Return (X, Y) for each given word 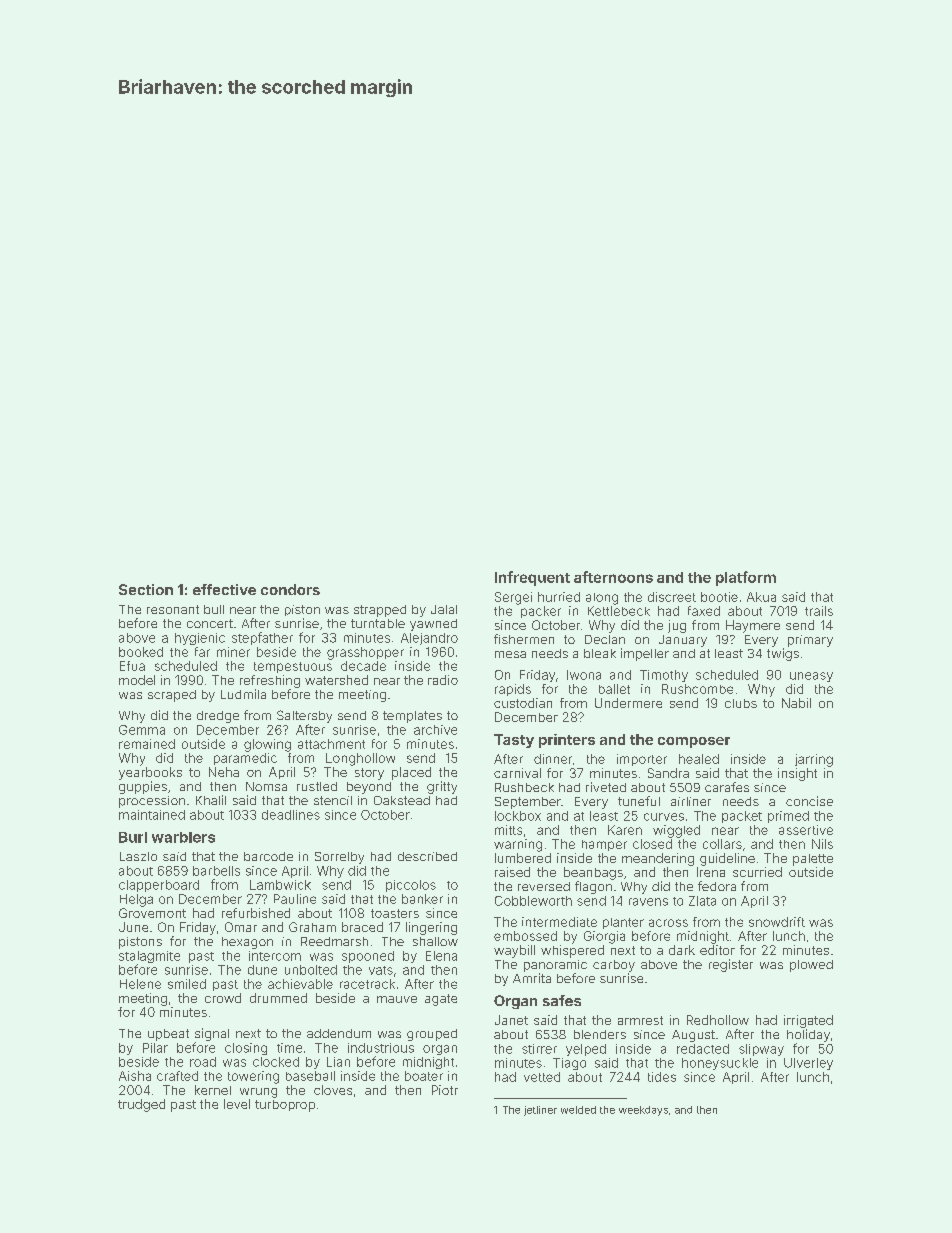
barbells (216, 871)
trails (819, 611)
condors (290, 589)
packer (541, 612)
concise (809, 801)
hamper (604, 845)
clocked (276, 1062)
